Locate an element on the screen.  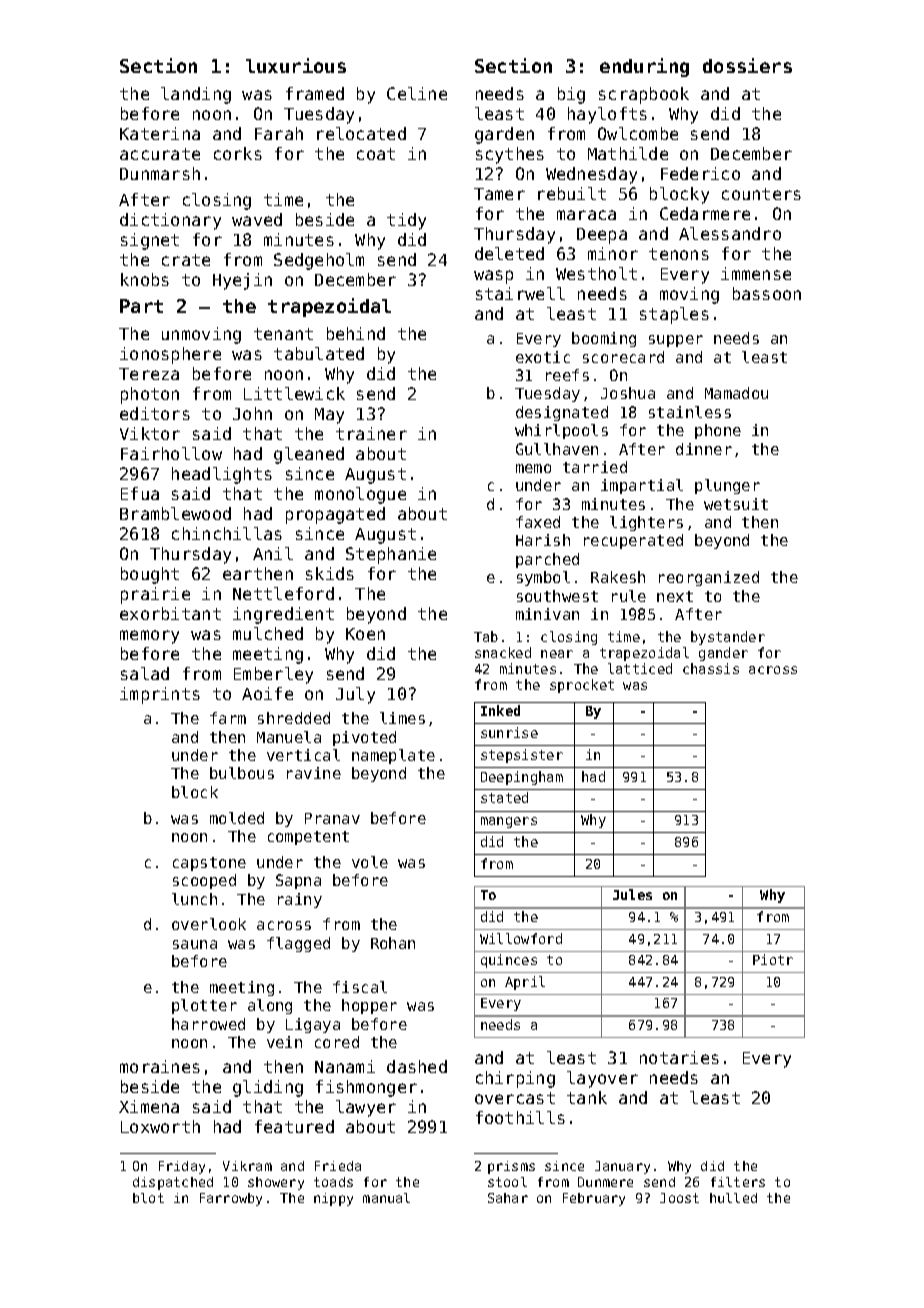
minivan is located at coordinates (547, 614).
